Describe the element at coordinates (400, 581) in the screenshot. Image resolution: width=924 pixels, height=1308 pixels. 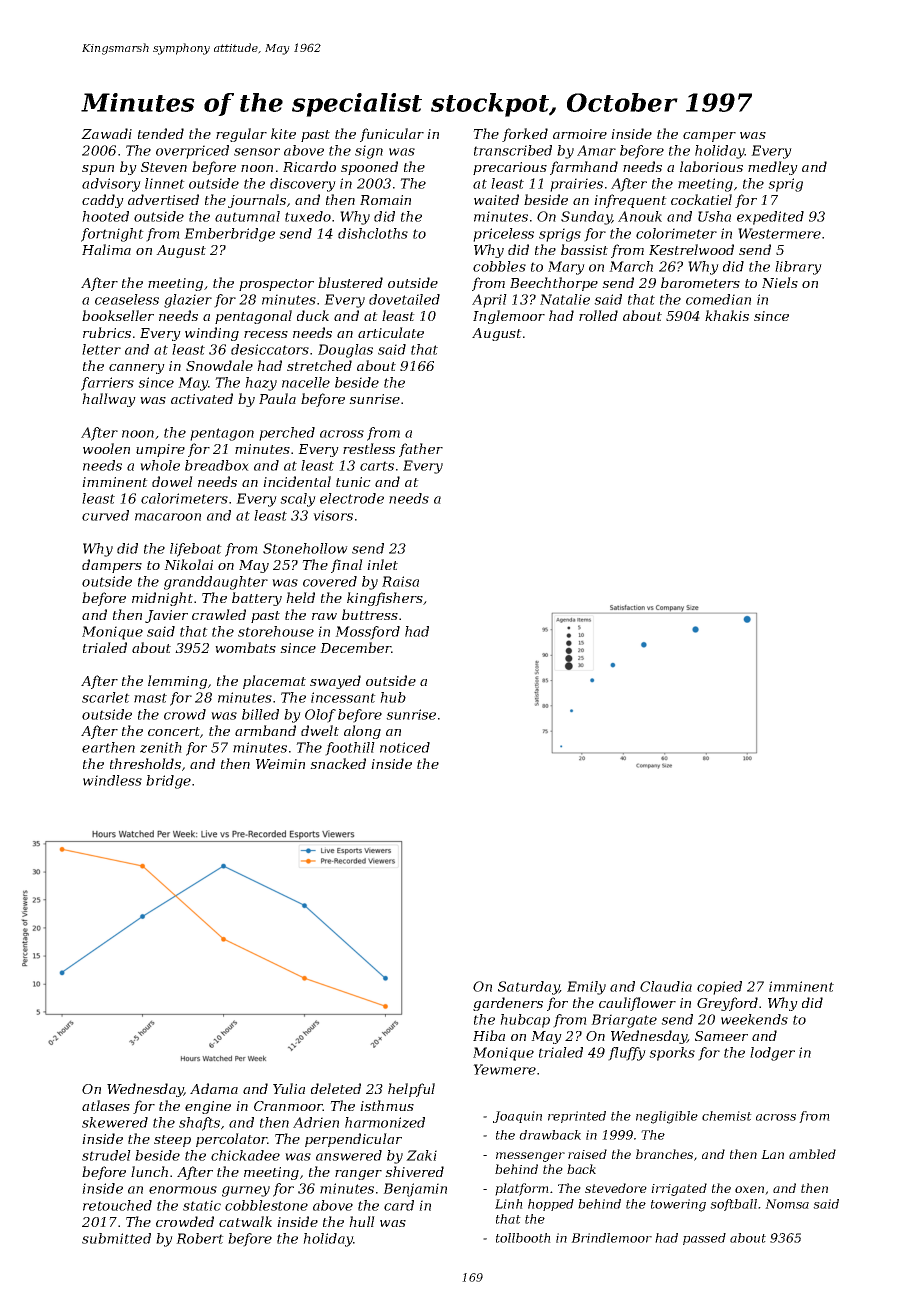
I see `Raisa` at that location.
